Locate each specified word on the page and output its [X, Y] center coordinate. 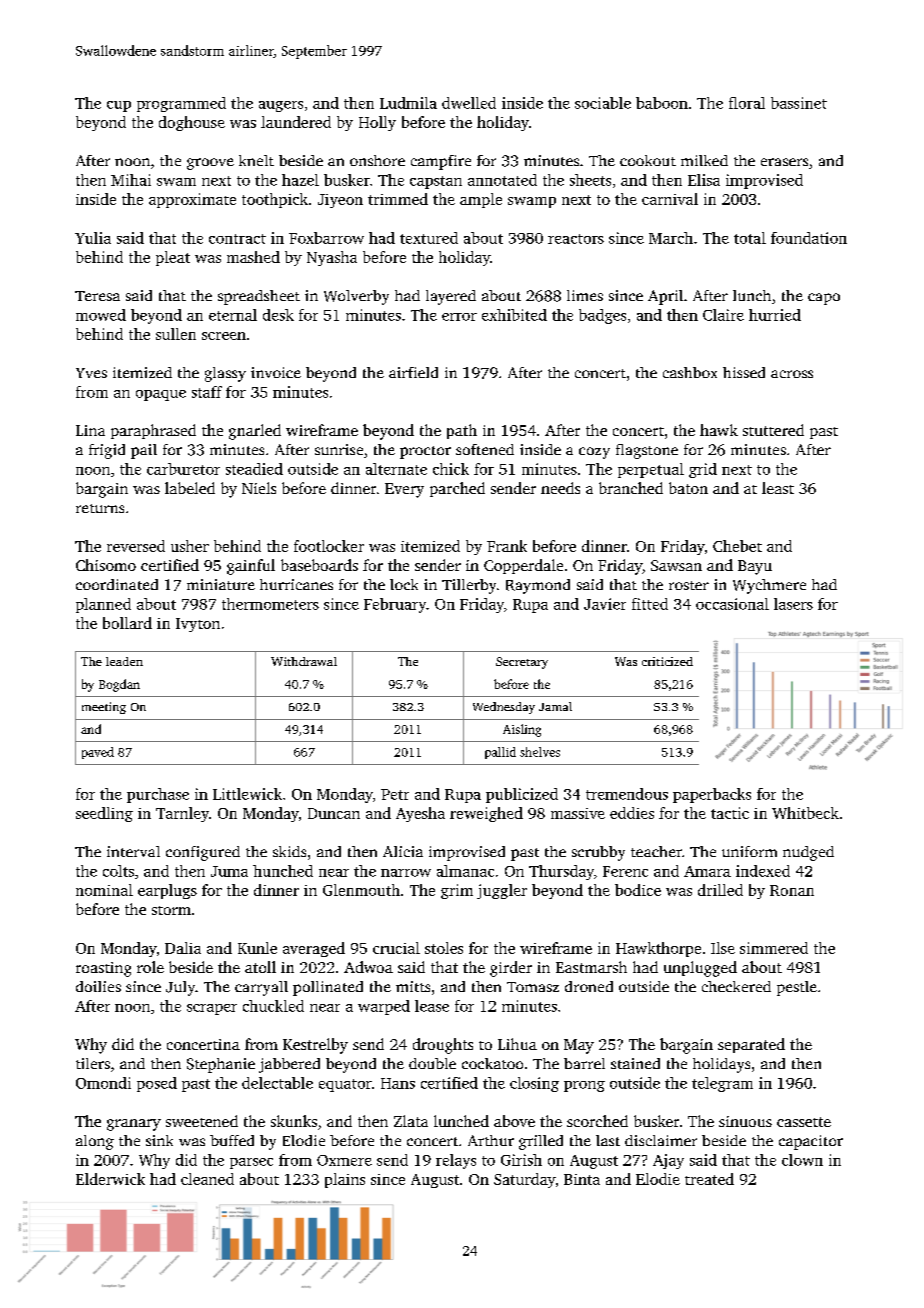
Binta [582, 1179]
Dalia [183, 948]
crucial [396, 948]
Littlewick [247, 794]
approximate [192, 200]
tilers [93, 1063]
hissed [744, 372]
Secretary [522, 663]
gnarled [255, 432]
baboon [662, 103]
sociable [603, 103]
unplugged [700, 969]
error [459, 317]
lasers [793, 604]
